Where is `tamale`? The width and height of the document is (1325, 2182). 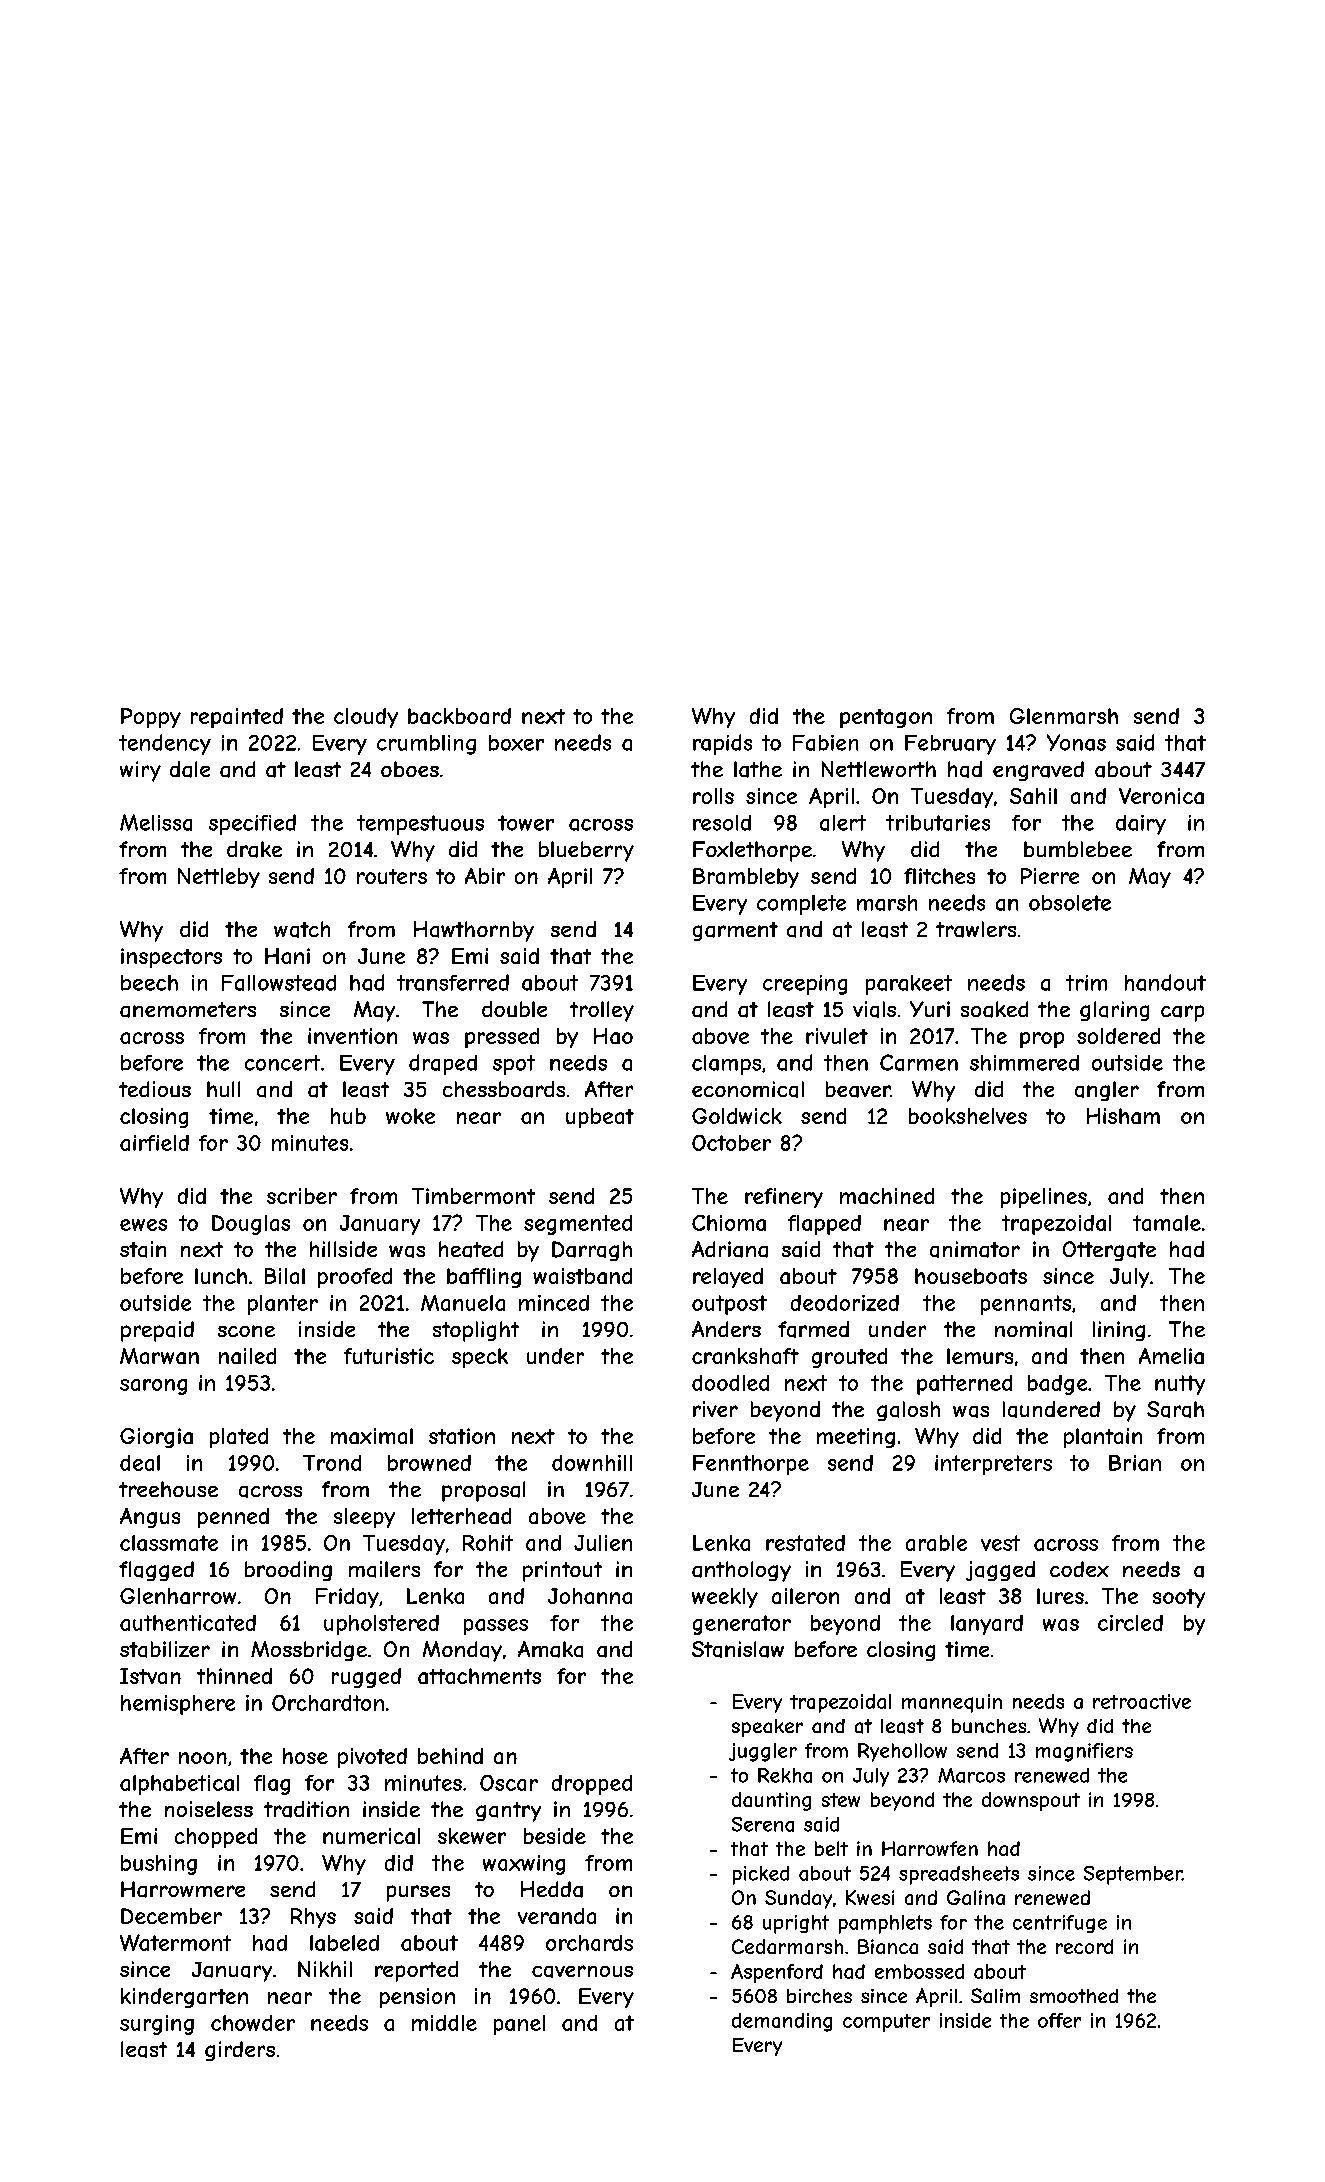
tamale is located at coordinates (1167, 1223).
